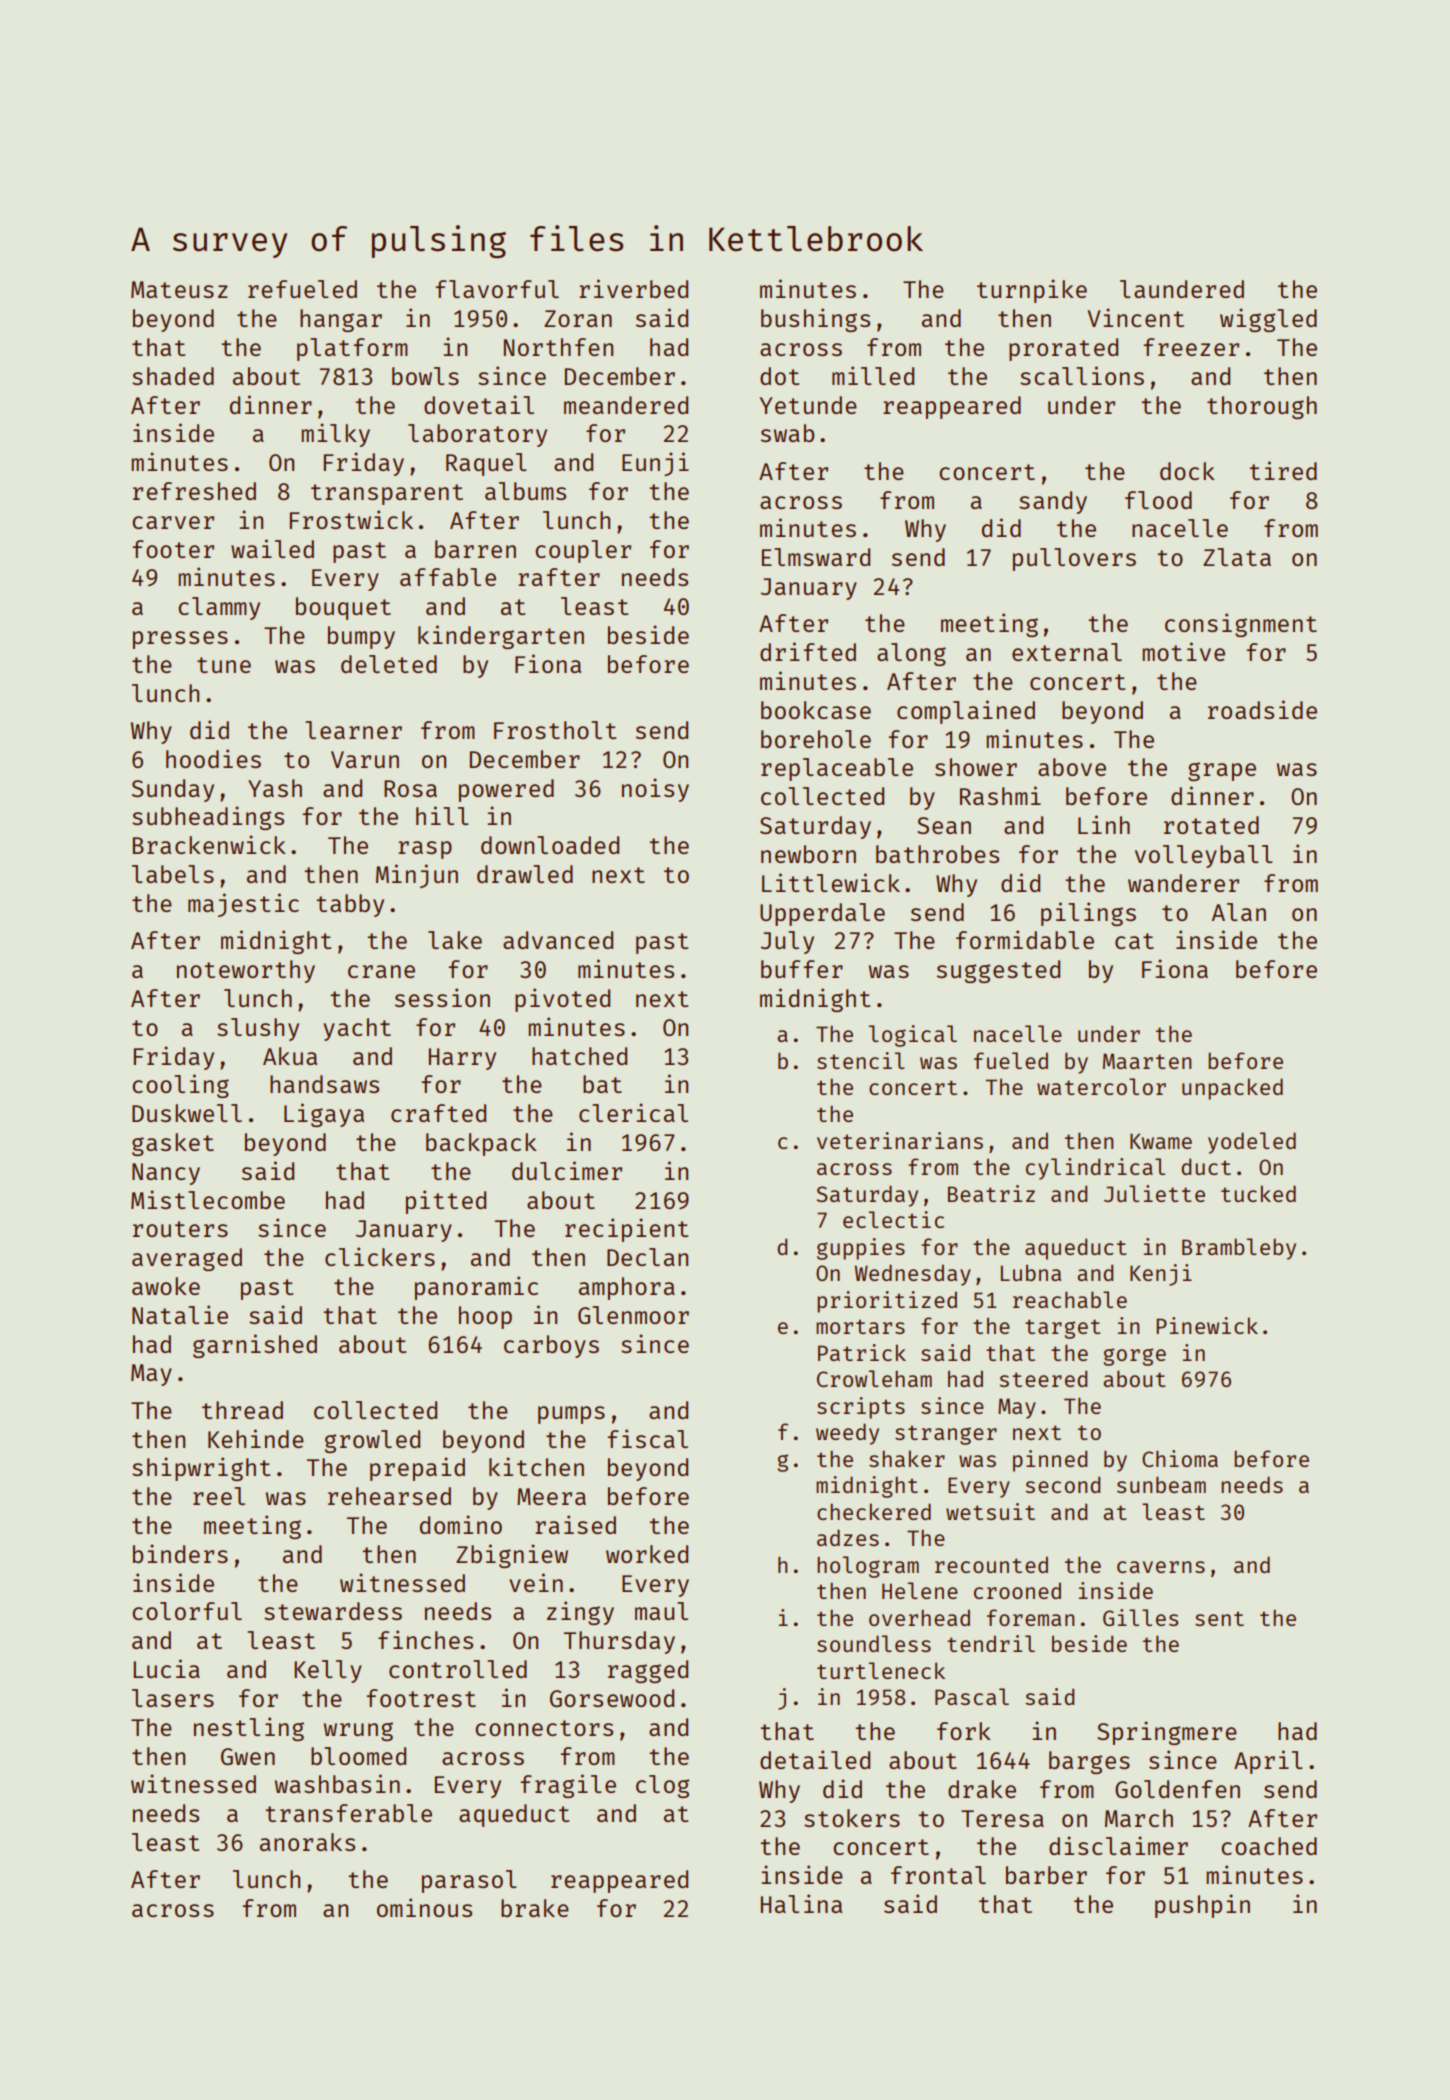  I want to click on Rashmi, so click(1000, 795).
